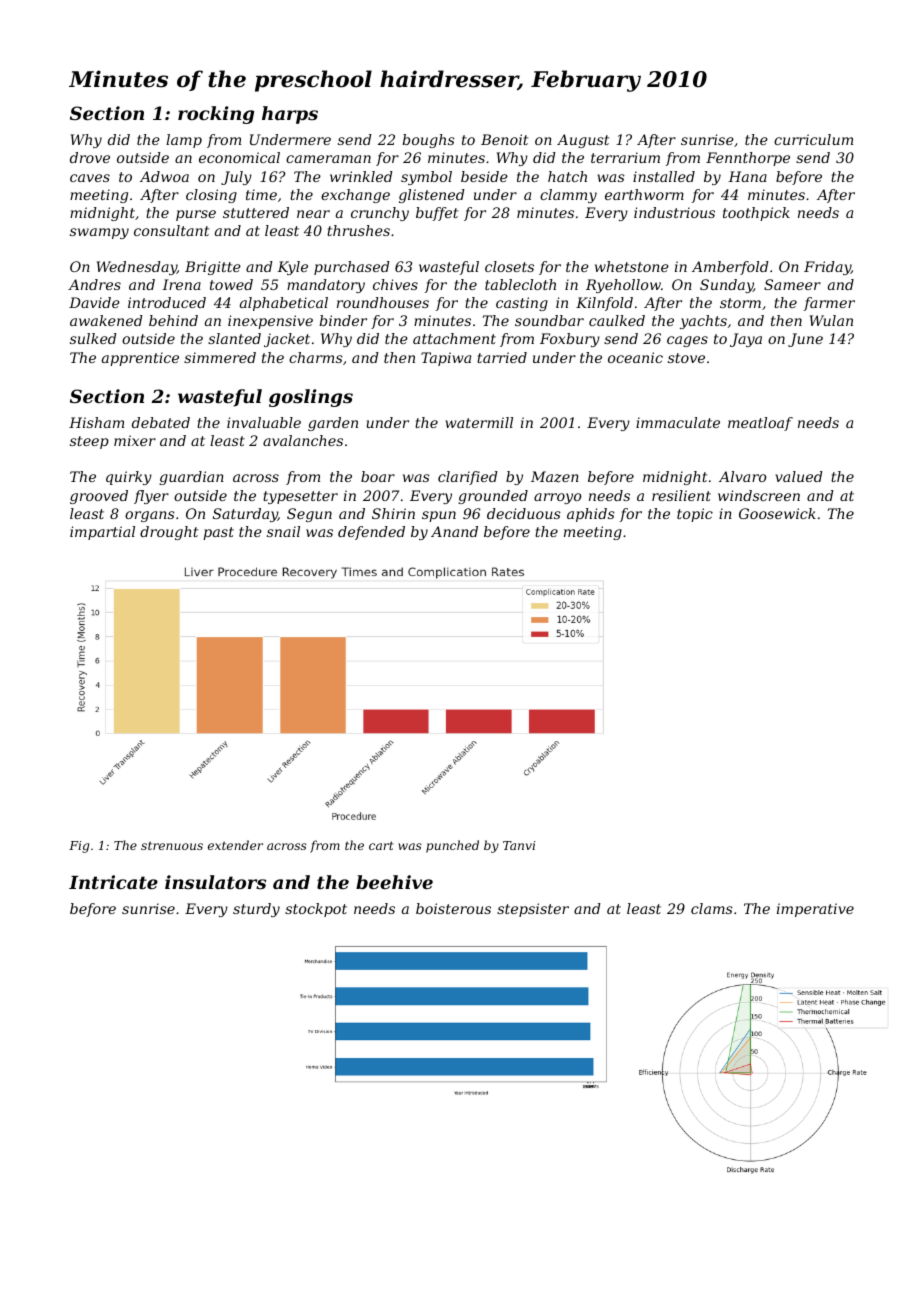 This screenshot has width=924, height=1308. I want to click on Tanvi, so click(519, 845).
